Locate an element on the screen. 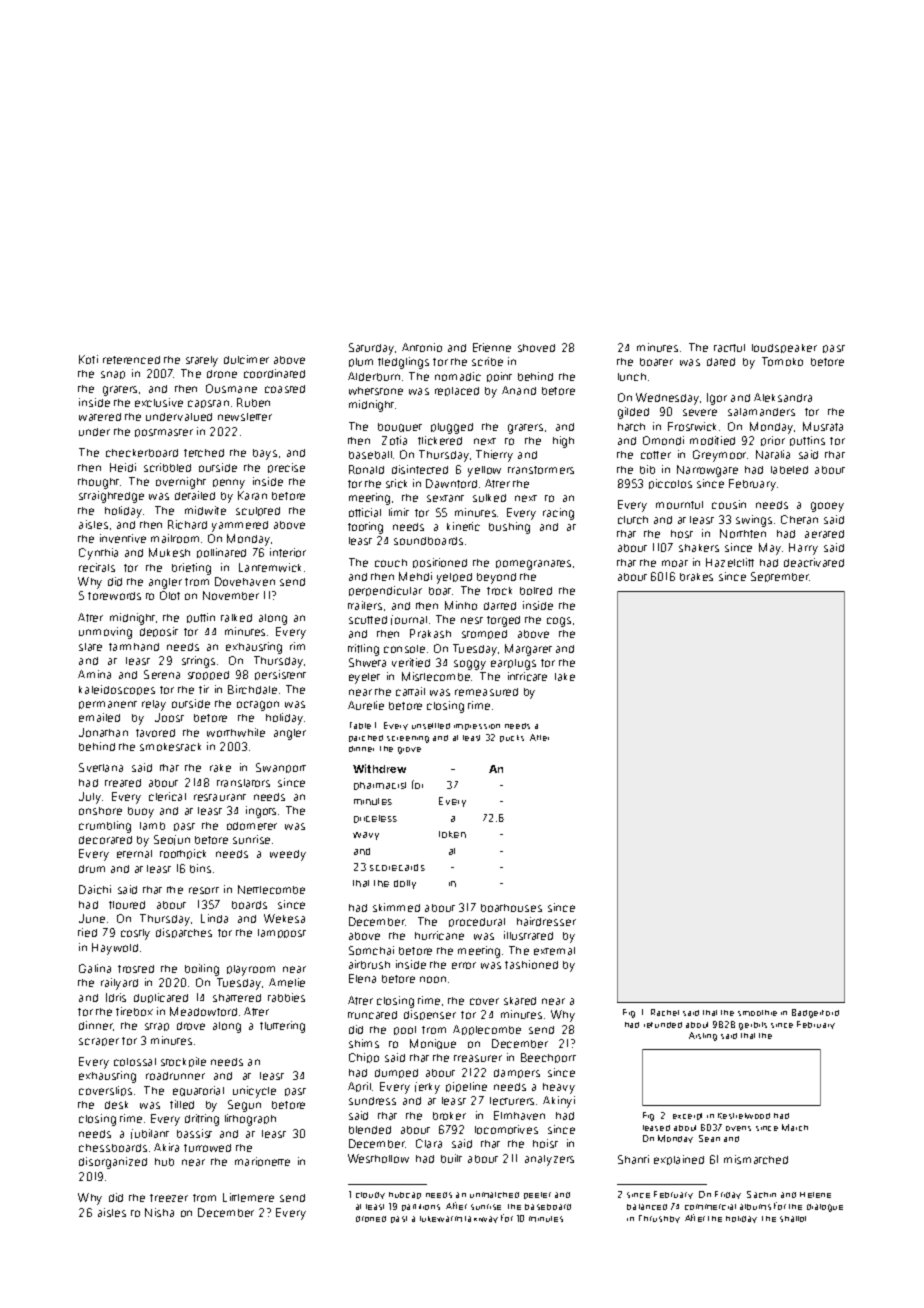 This screenshot has width=924, height=1308. Kofi is located at coordinates (88, 359).
